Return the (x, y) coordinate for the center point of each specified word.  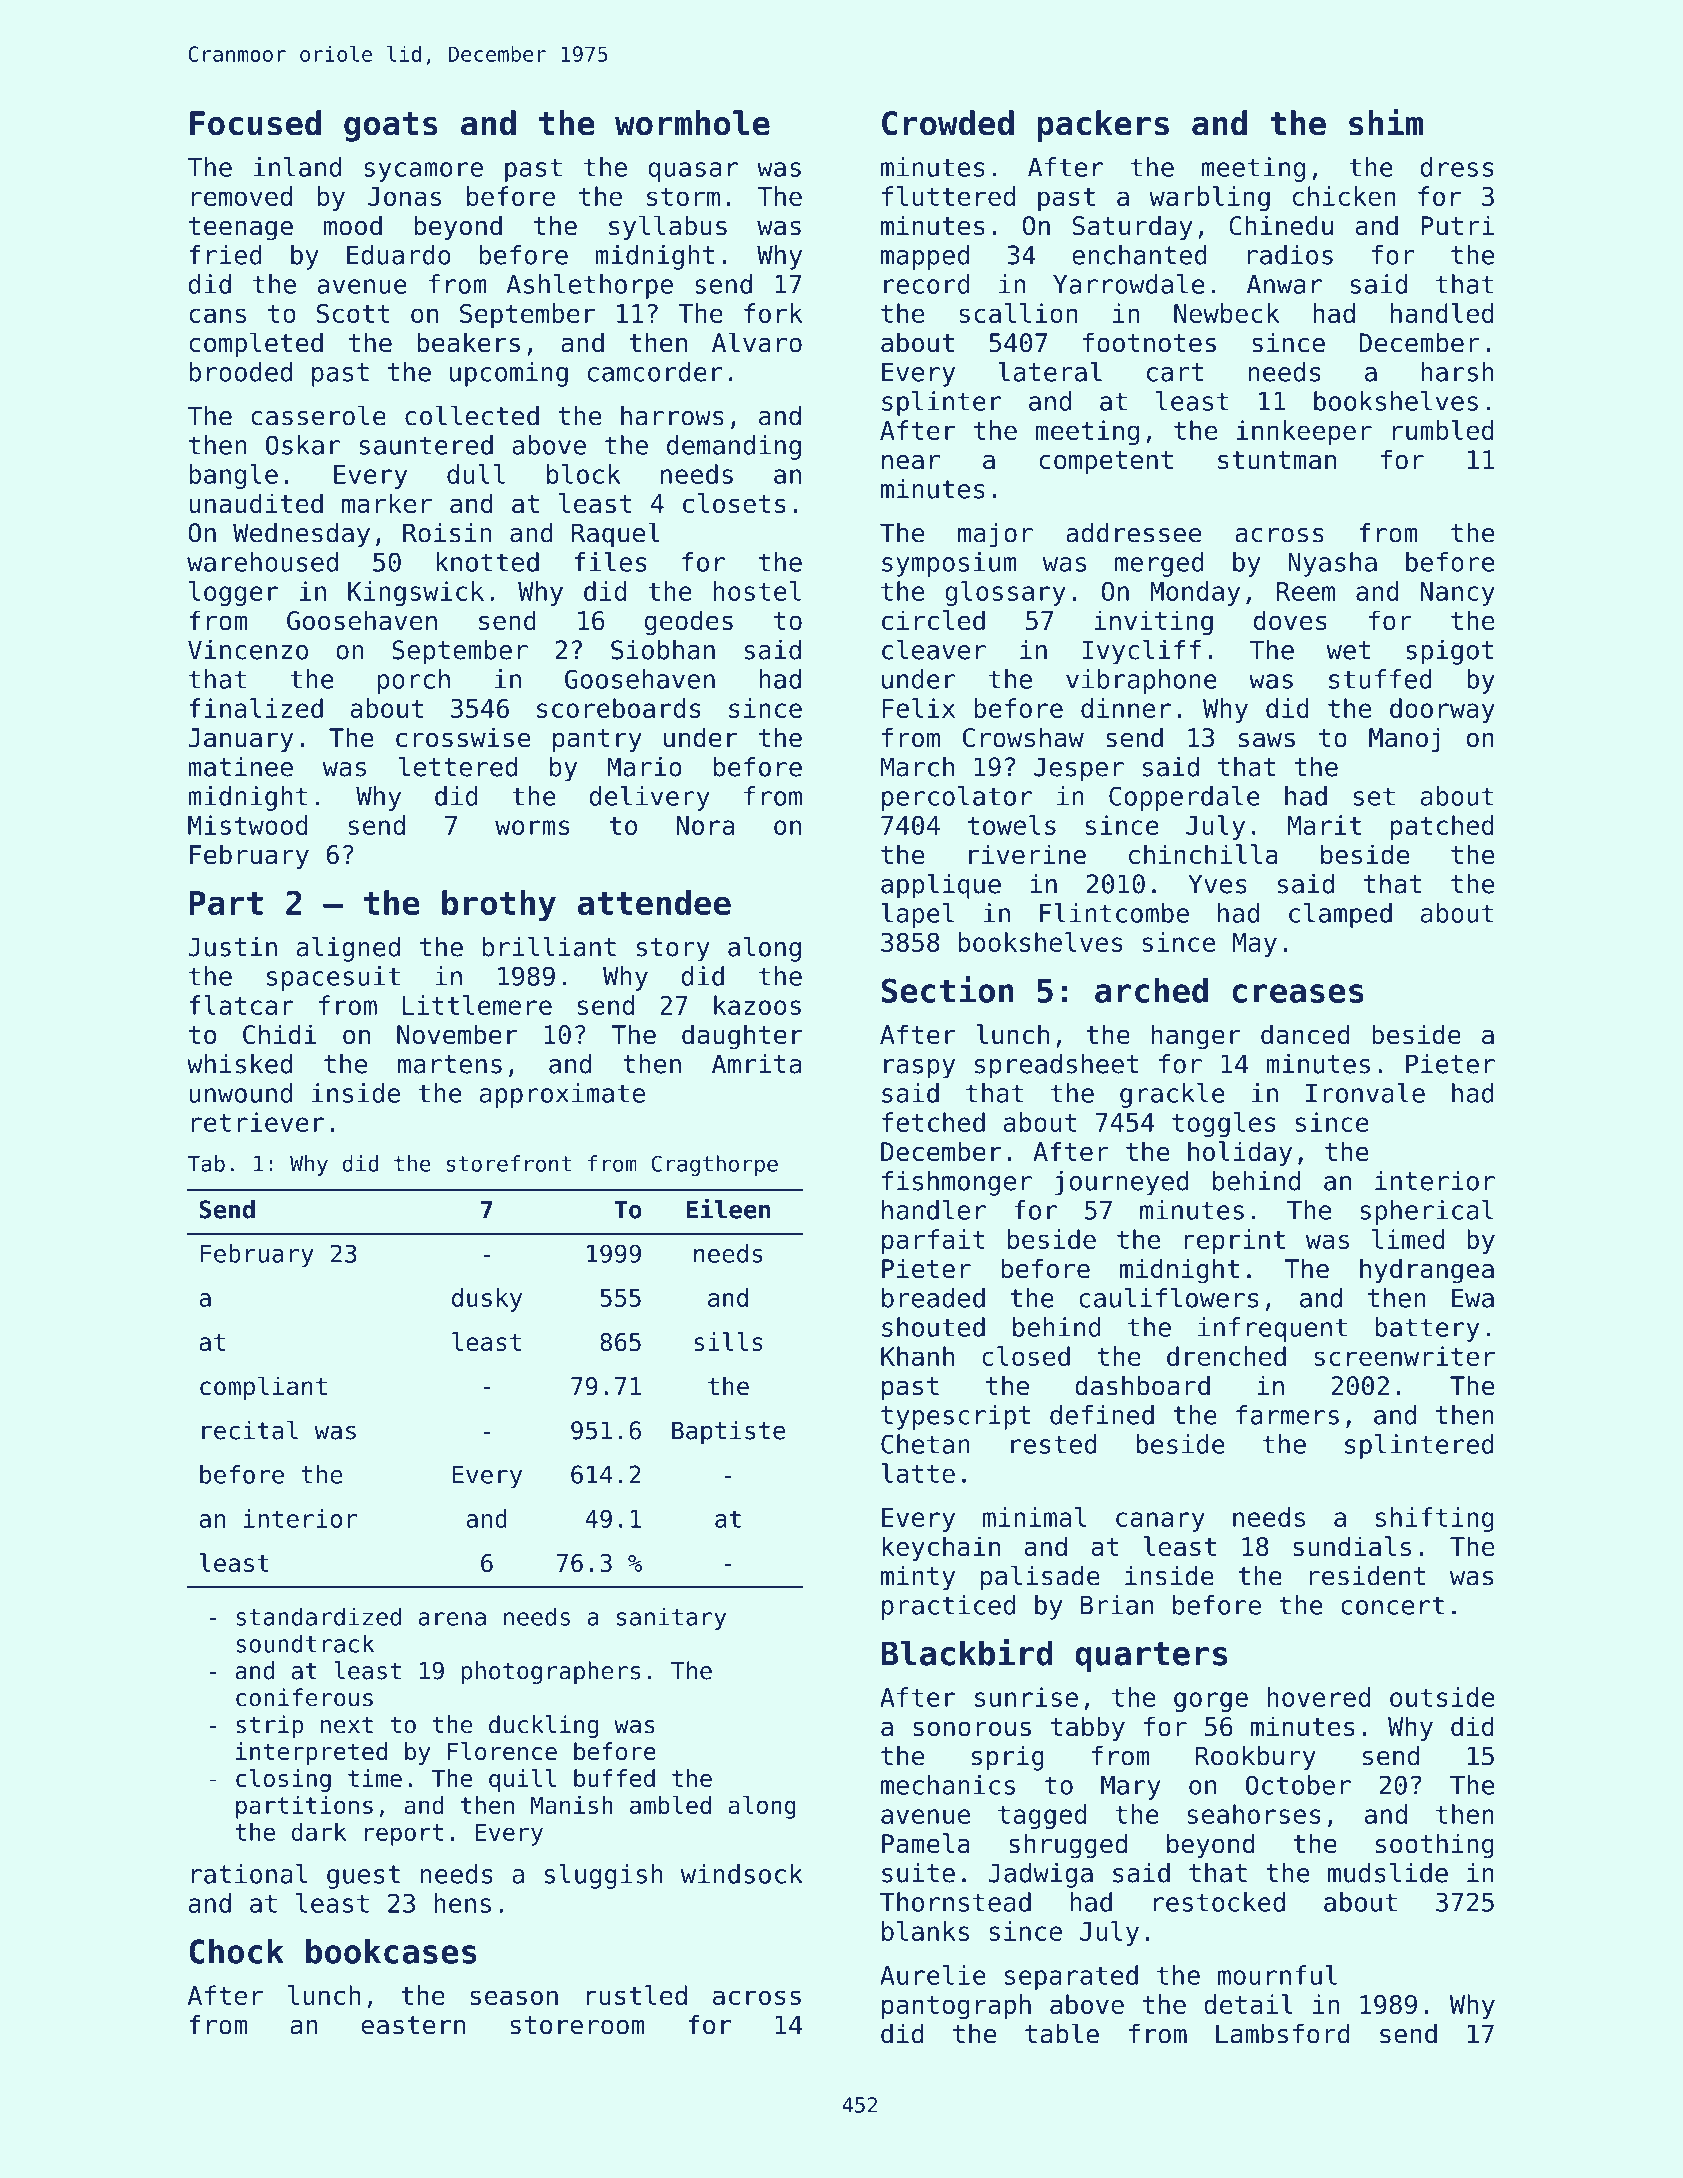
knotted (487, 562)
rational (249, 1874)
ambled (670, 1805)
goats (391, 127)
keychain (941, 1548)
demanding (734, 447)
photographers (551, 1672)
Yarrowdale (1129, 284)
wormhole (692, 123)
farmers (1287, 1415)
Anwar (1284, 284)
